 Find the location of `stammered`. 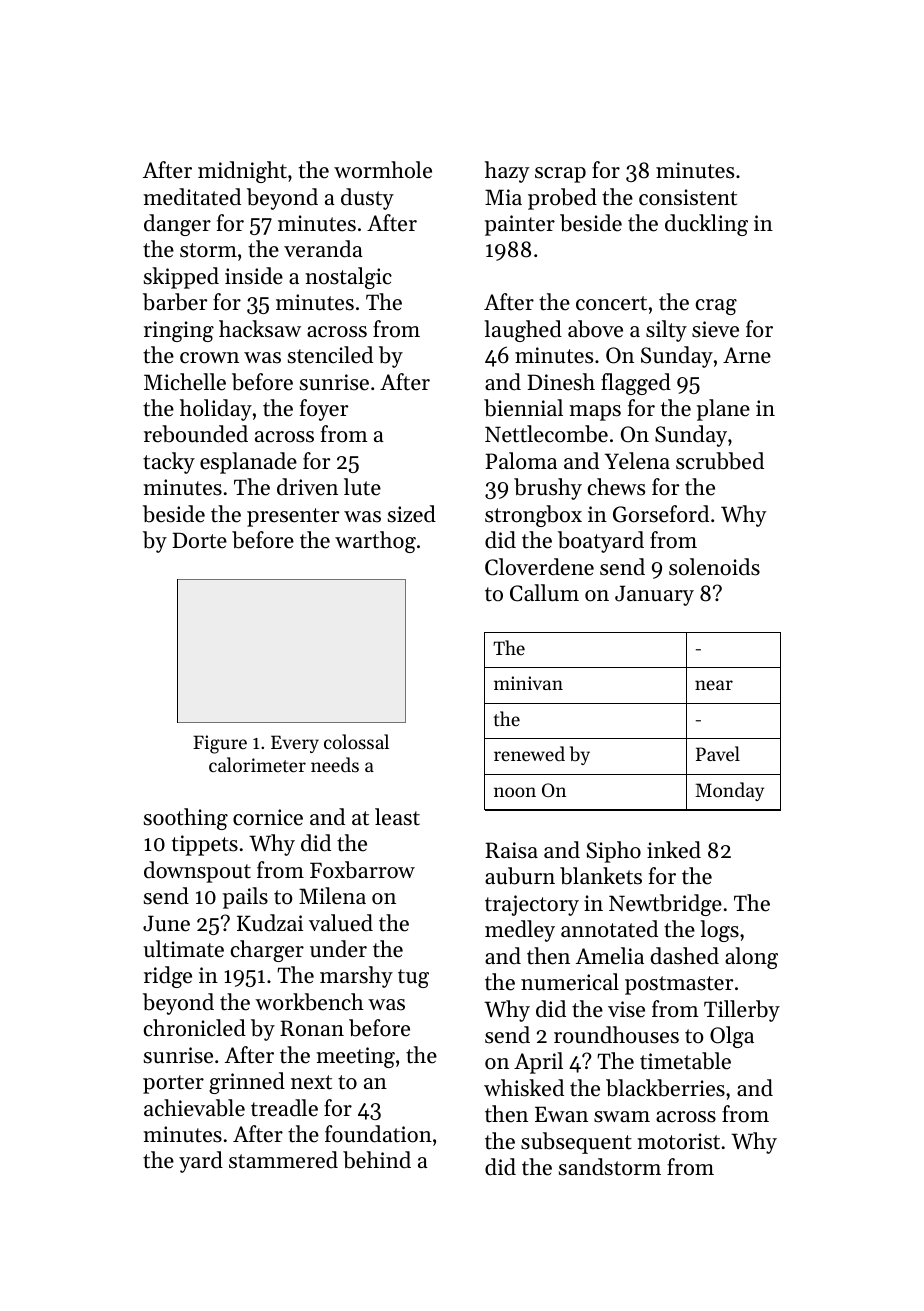

stammered is located at coordinates (283, 1160).
